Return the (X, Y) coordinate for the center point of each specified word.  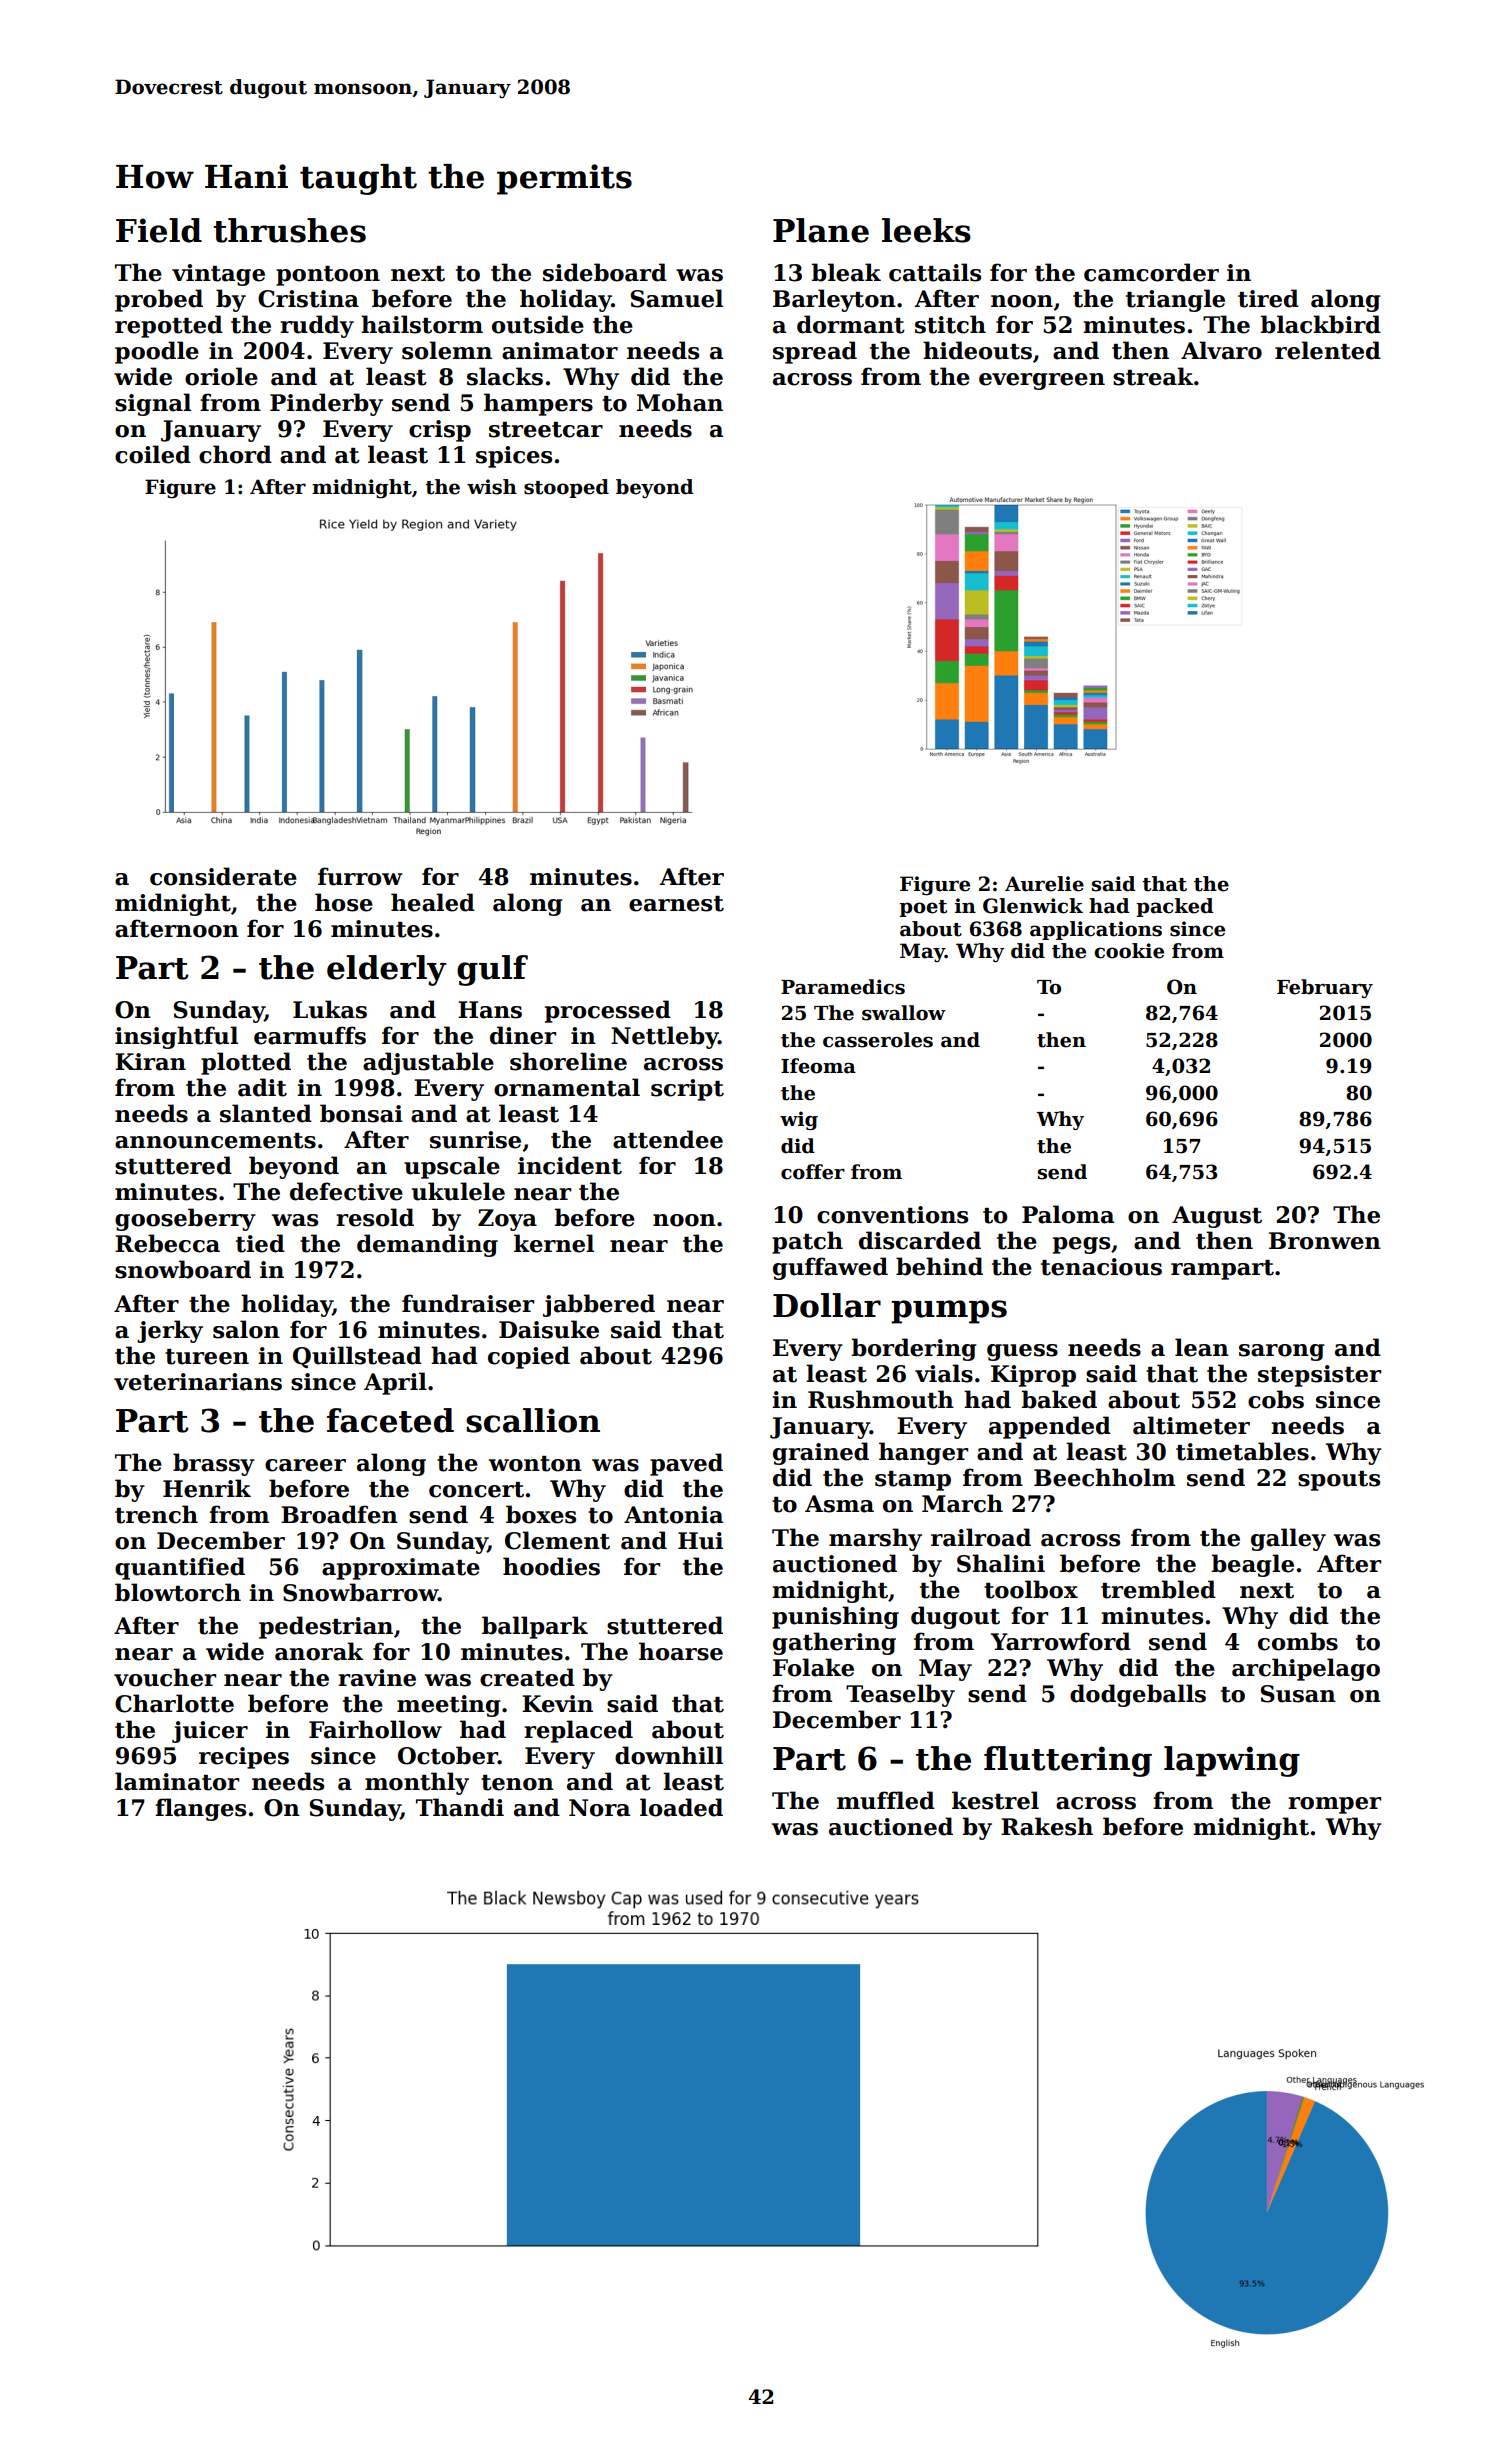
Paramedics (843, 987)
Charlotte (174, 1703)
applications (1096, 930)
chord (235, 454)
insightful (176, 1037)
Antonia (673, 1515)
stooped (566, 488)
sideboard (605, 272)
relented (1328, 350)
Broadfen (339, 1514)
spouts (1339, 1481)
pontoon (328, 276)
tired (1268, 298)
